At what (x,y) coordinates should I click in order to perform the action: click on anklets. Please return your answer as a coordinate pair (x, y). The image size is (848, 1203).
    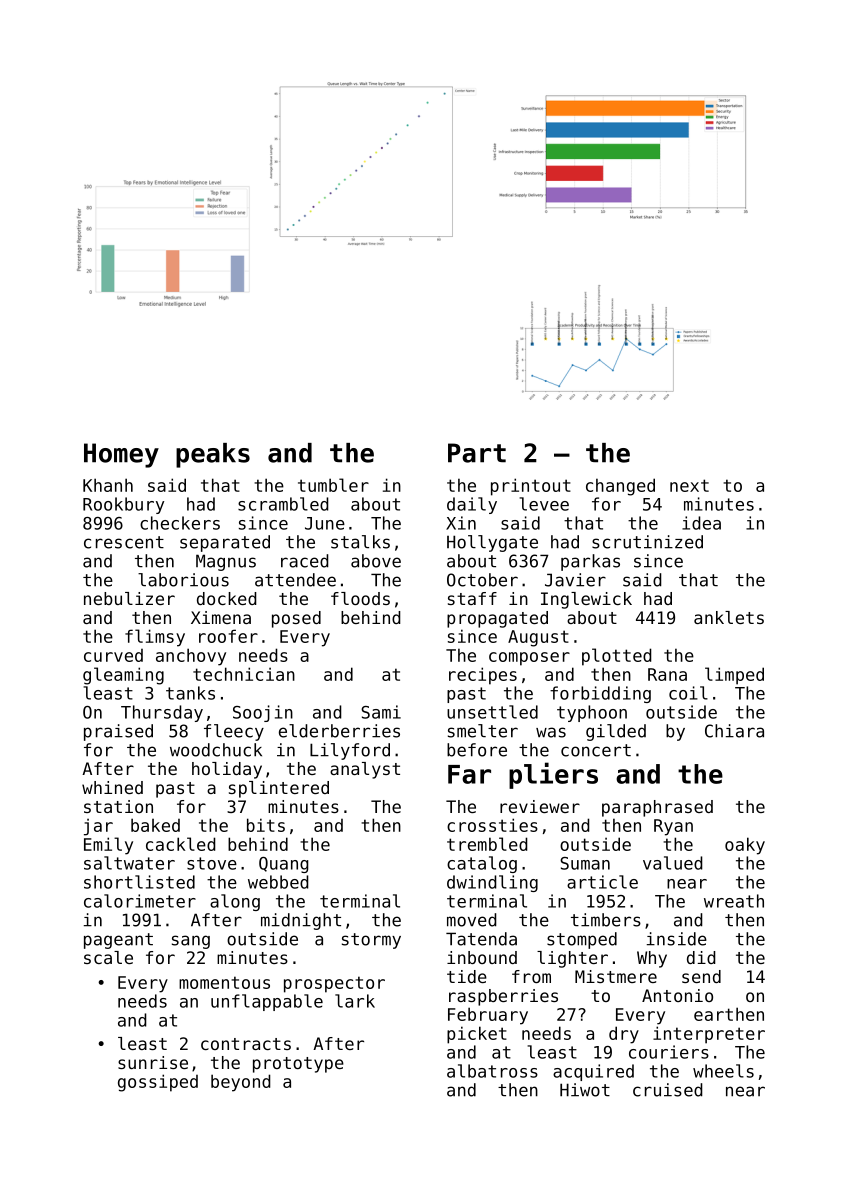
    Looking at the image, I should click on (729, 617).
